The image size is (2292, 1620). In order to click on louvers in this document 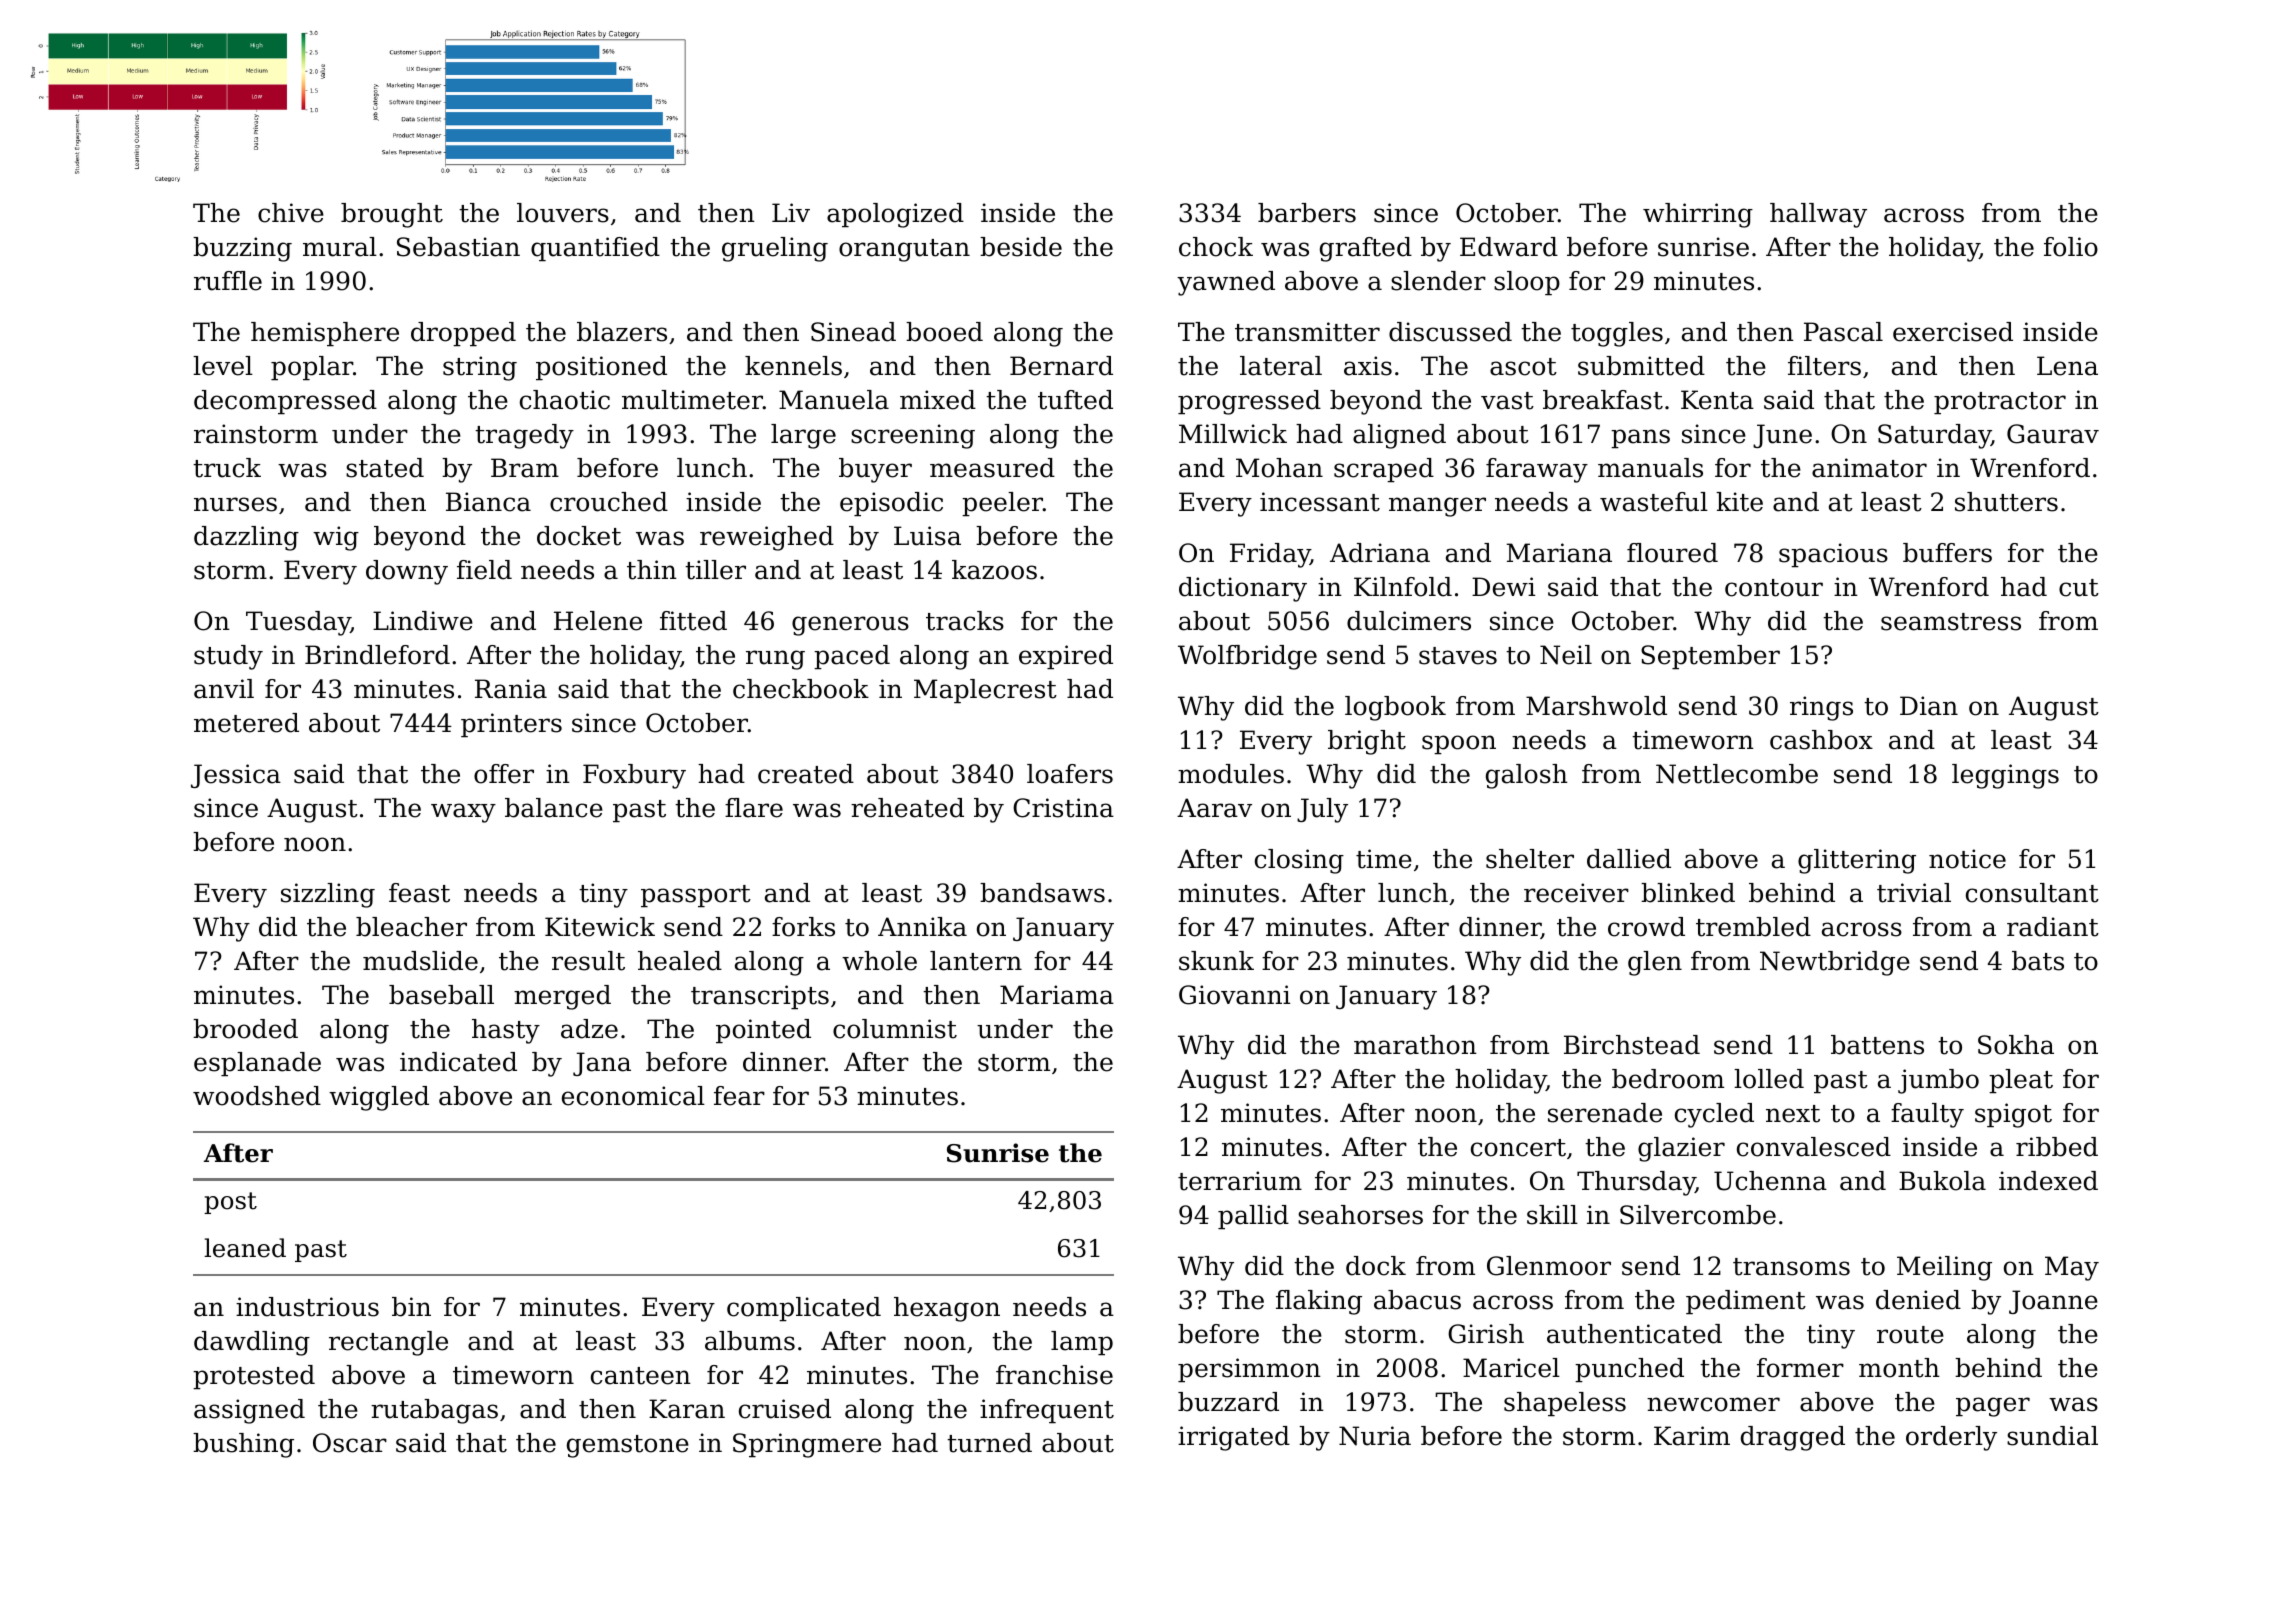, I will do `click(563, 213)`.
